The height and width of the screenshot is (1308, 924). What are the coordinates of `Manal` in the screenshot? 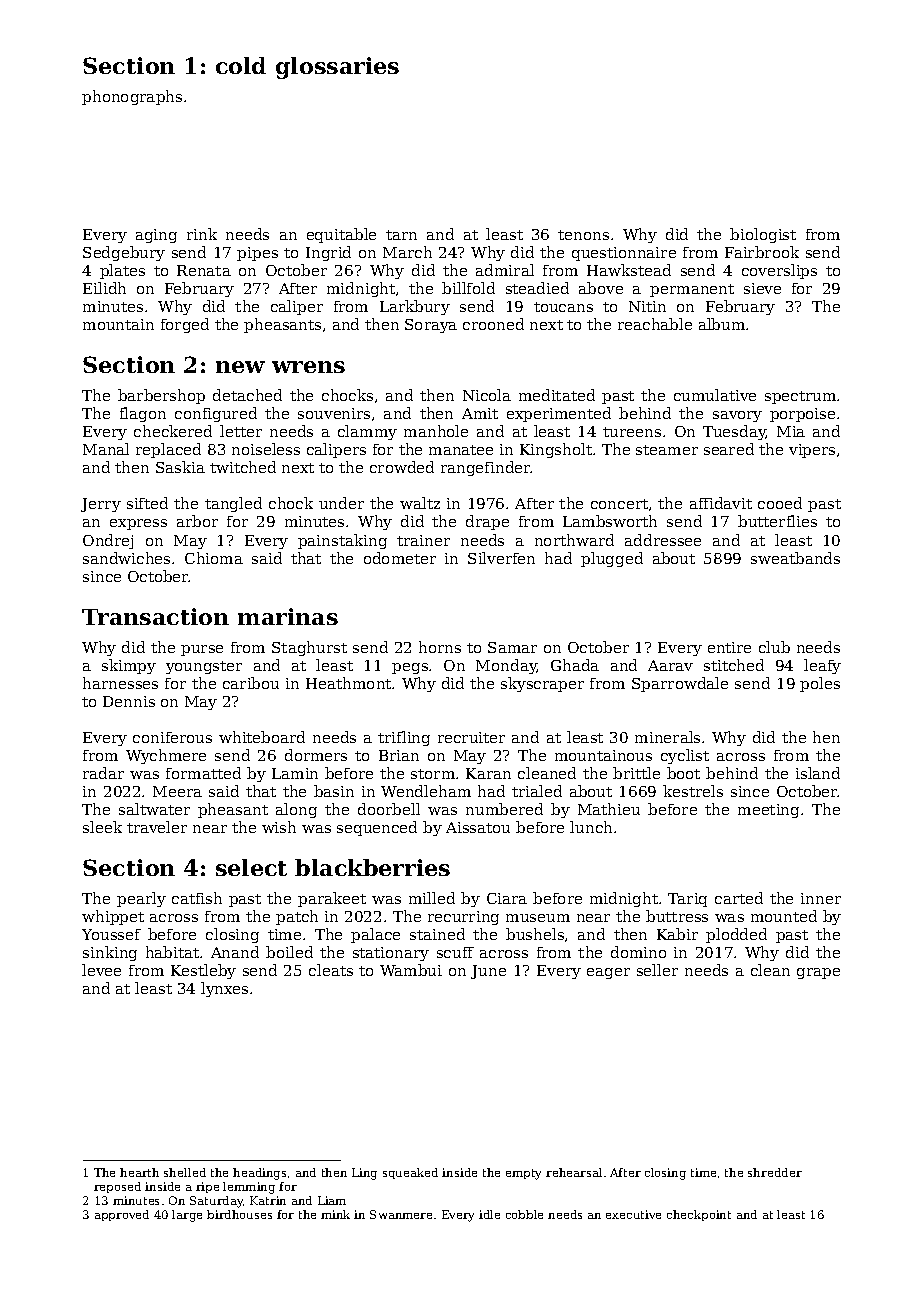 It's located at (106, 449).
